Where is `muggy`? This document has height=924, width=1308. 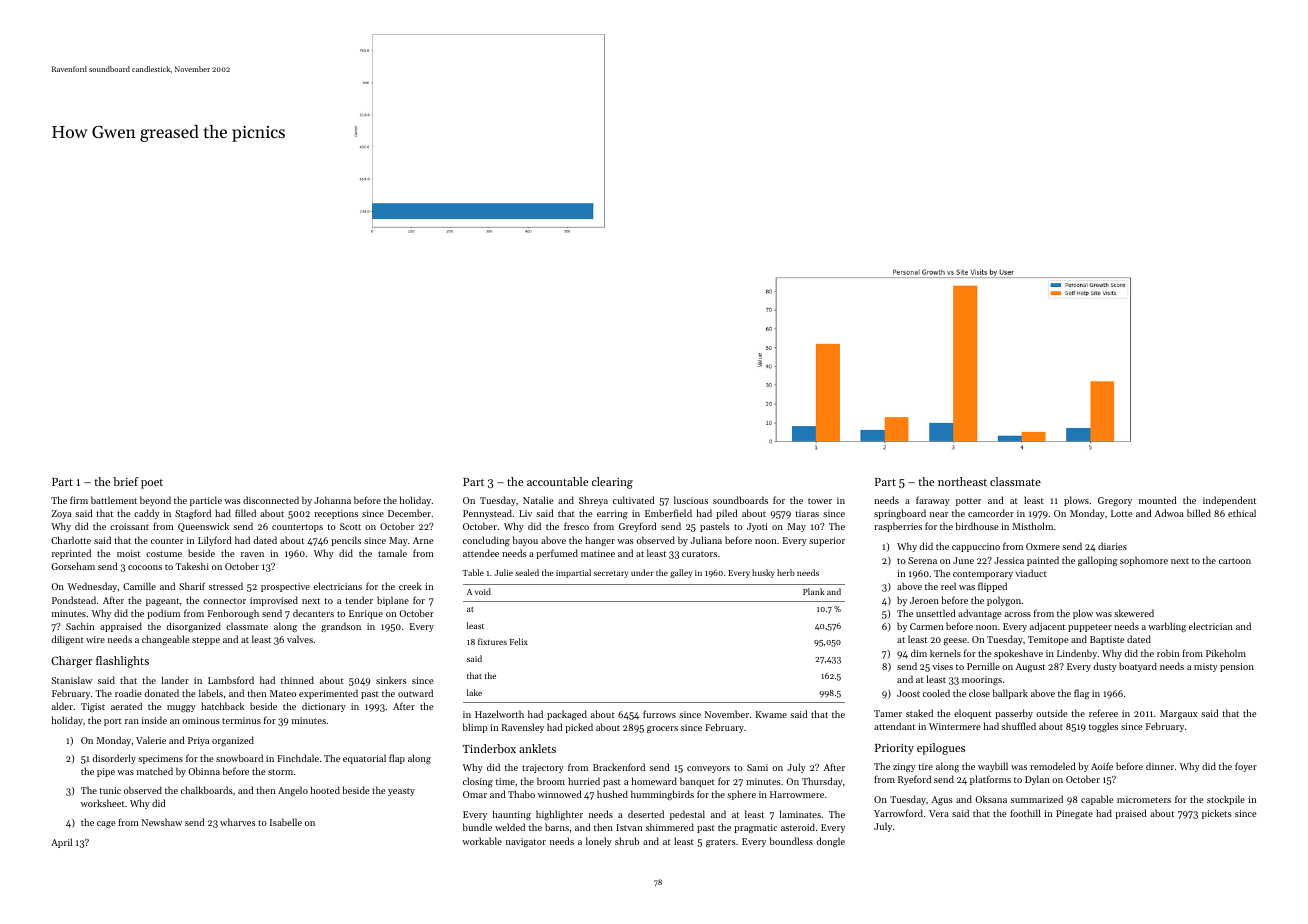 muggy is located at coordinates (181, 708).
